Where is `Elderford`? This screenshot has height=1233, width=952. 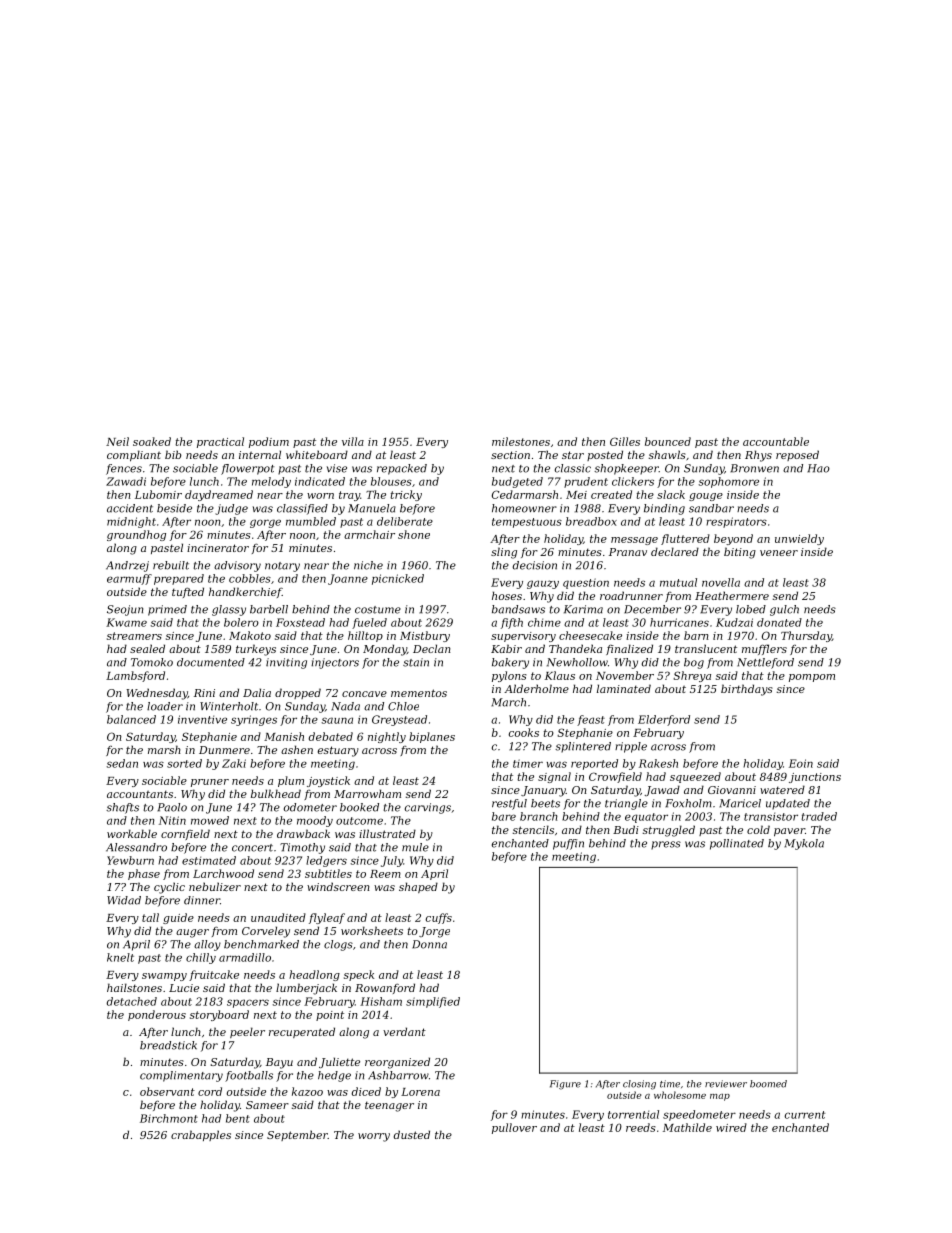 Elderford is located at coordinates (664, 720).
